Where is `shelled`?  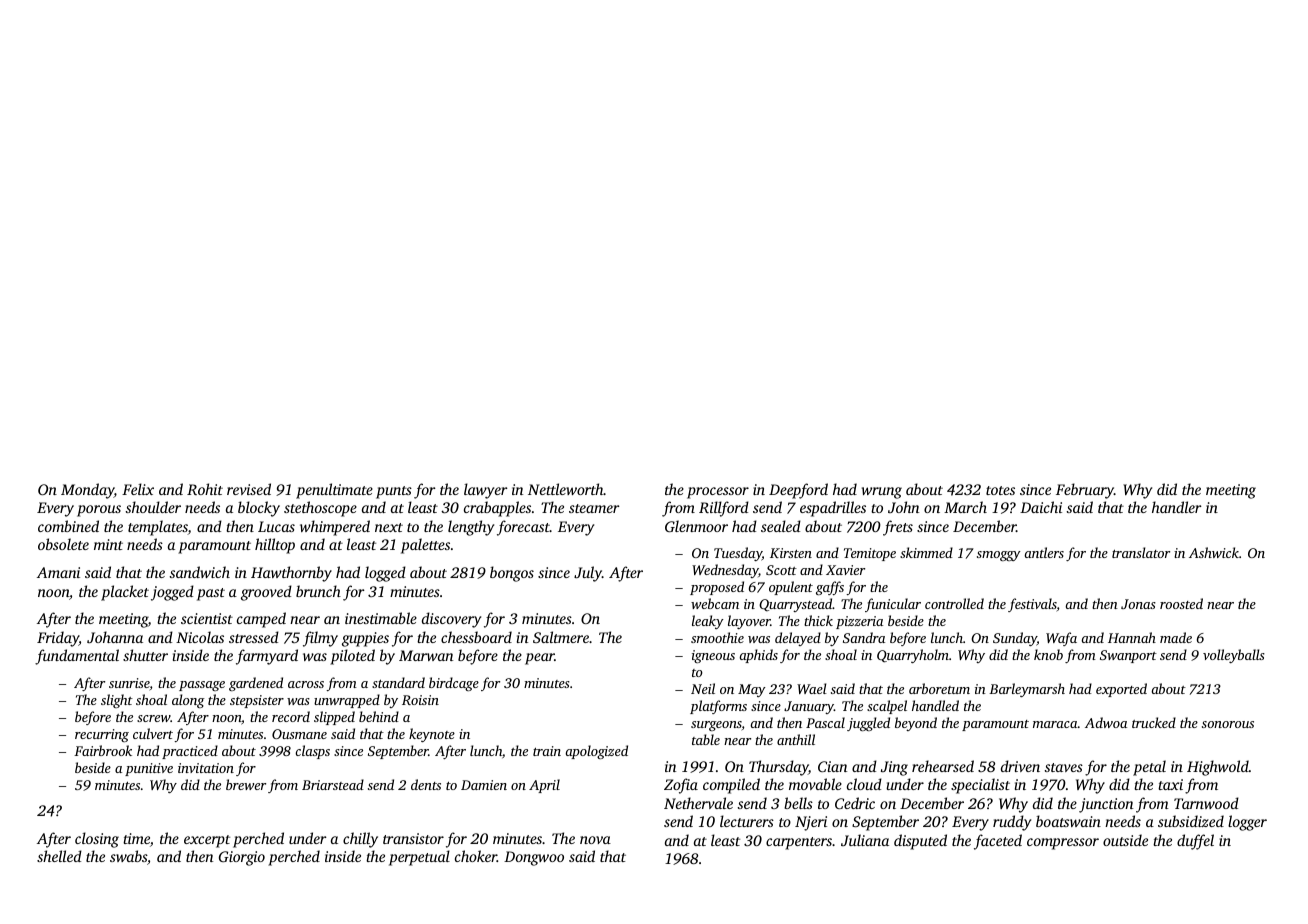 shelled is located at coordinates (59, 856).
